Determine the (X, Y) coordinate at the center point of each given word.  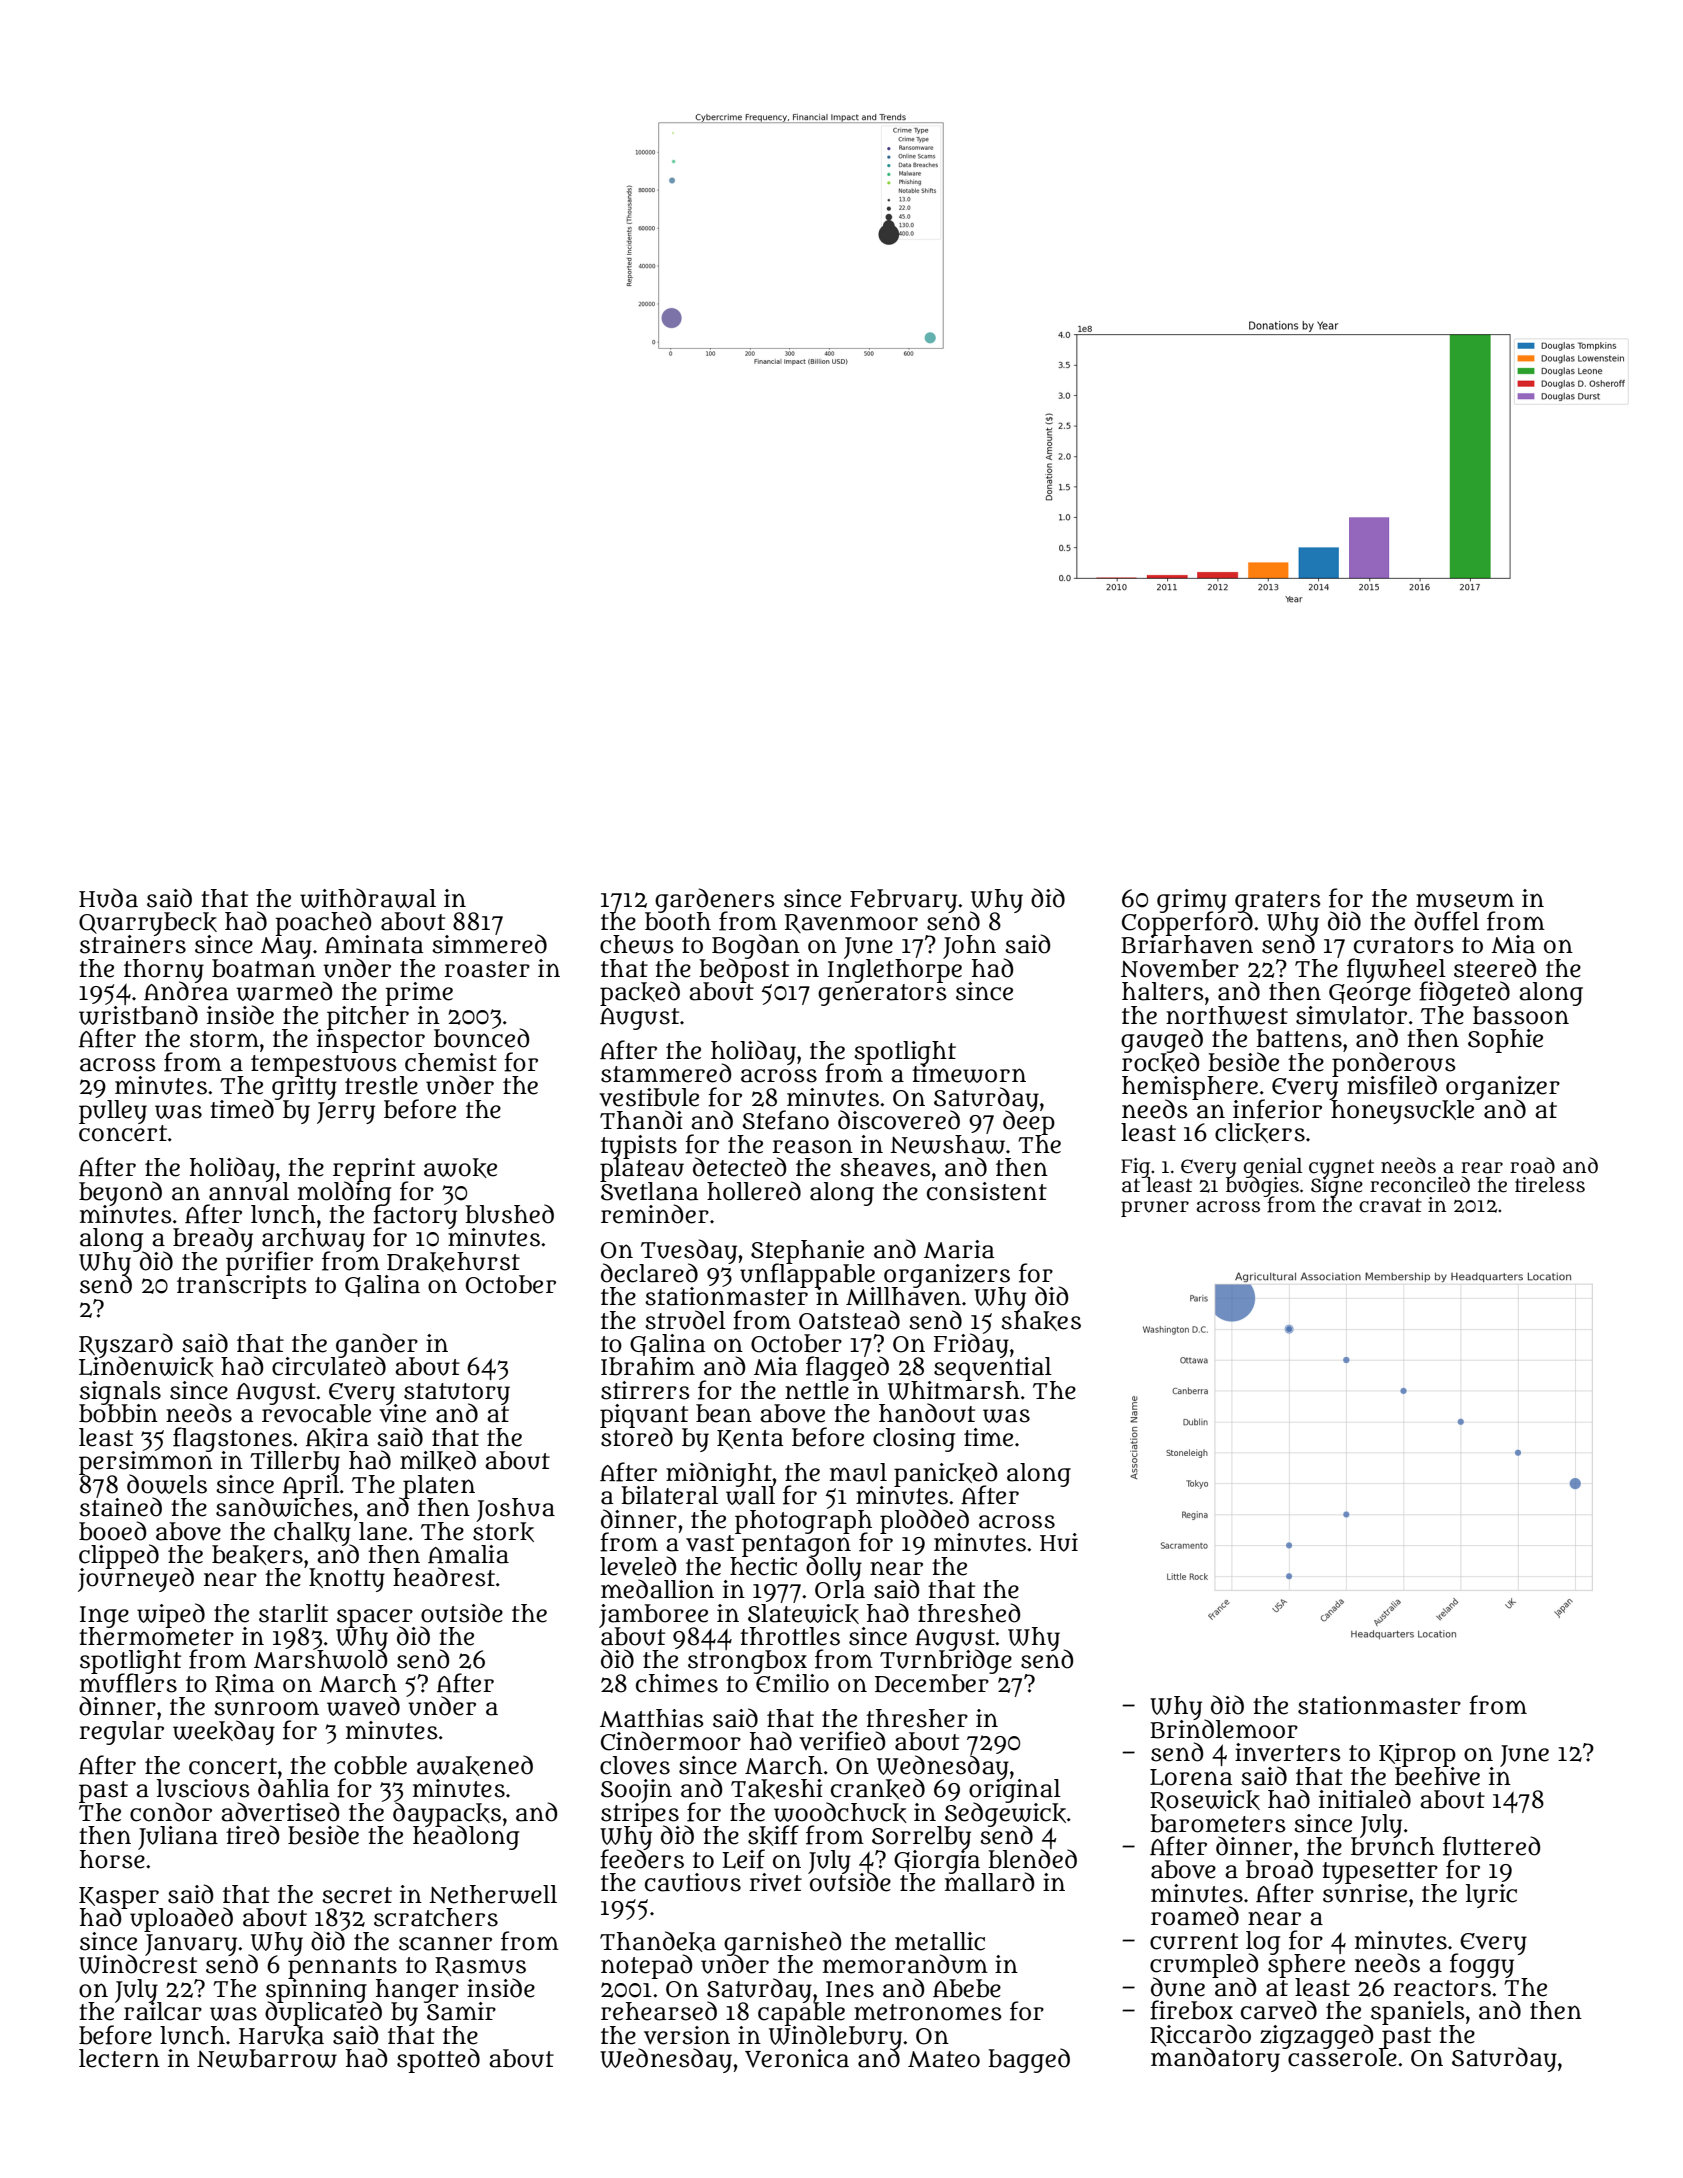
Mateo (944, 2059)
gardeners (715, 900)
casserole (1341, 2057)
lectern (119, 2058)
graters (1278, 901)
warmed (284, 991)
